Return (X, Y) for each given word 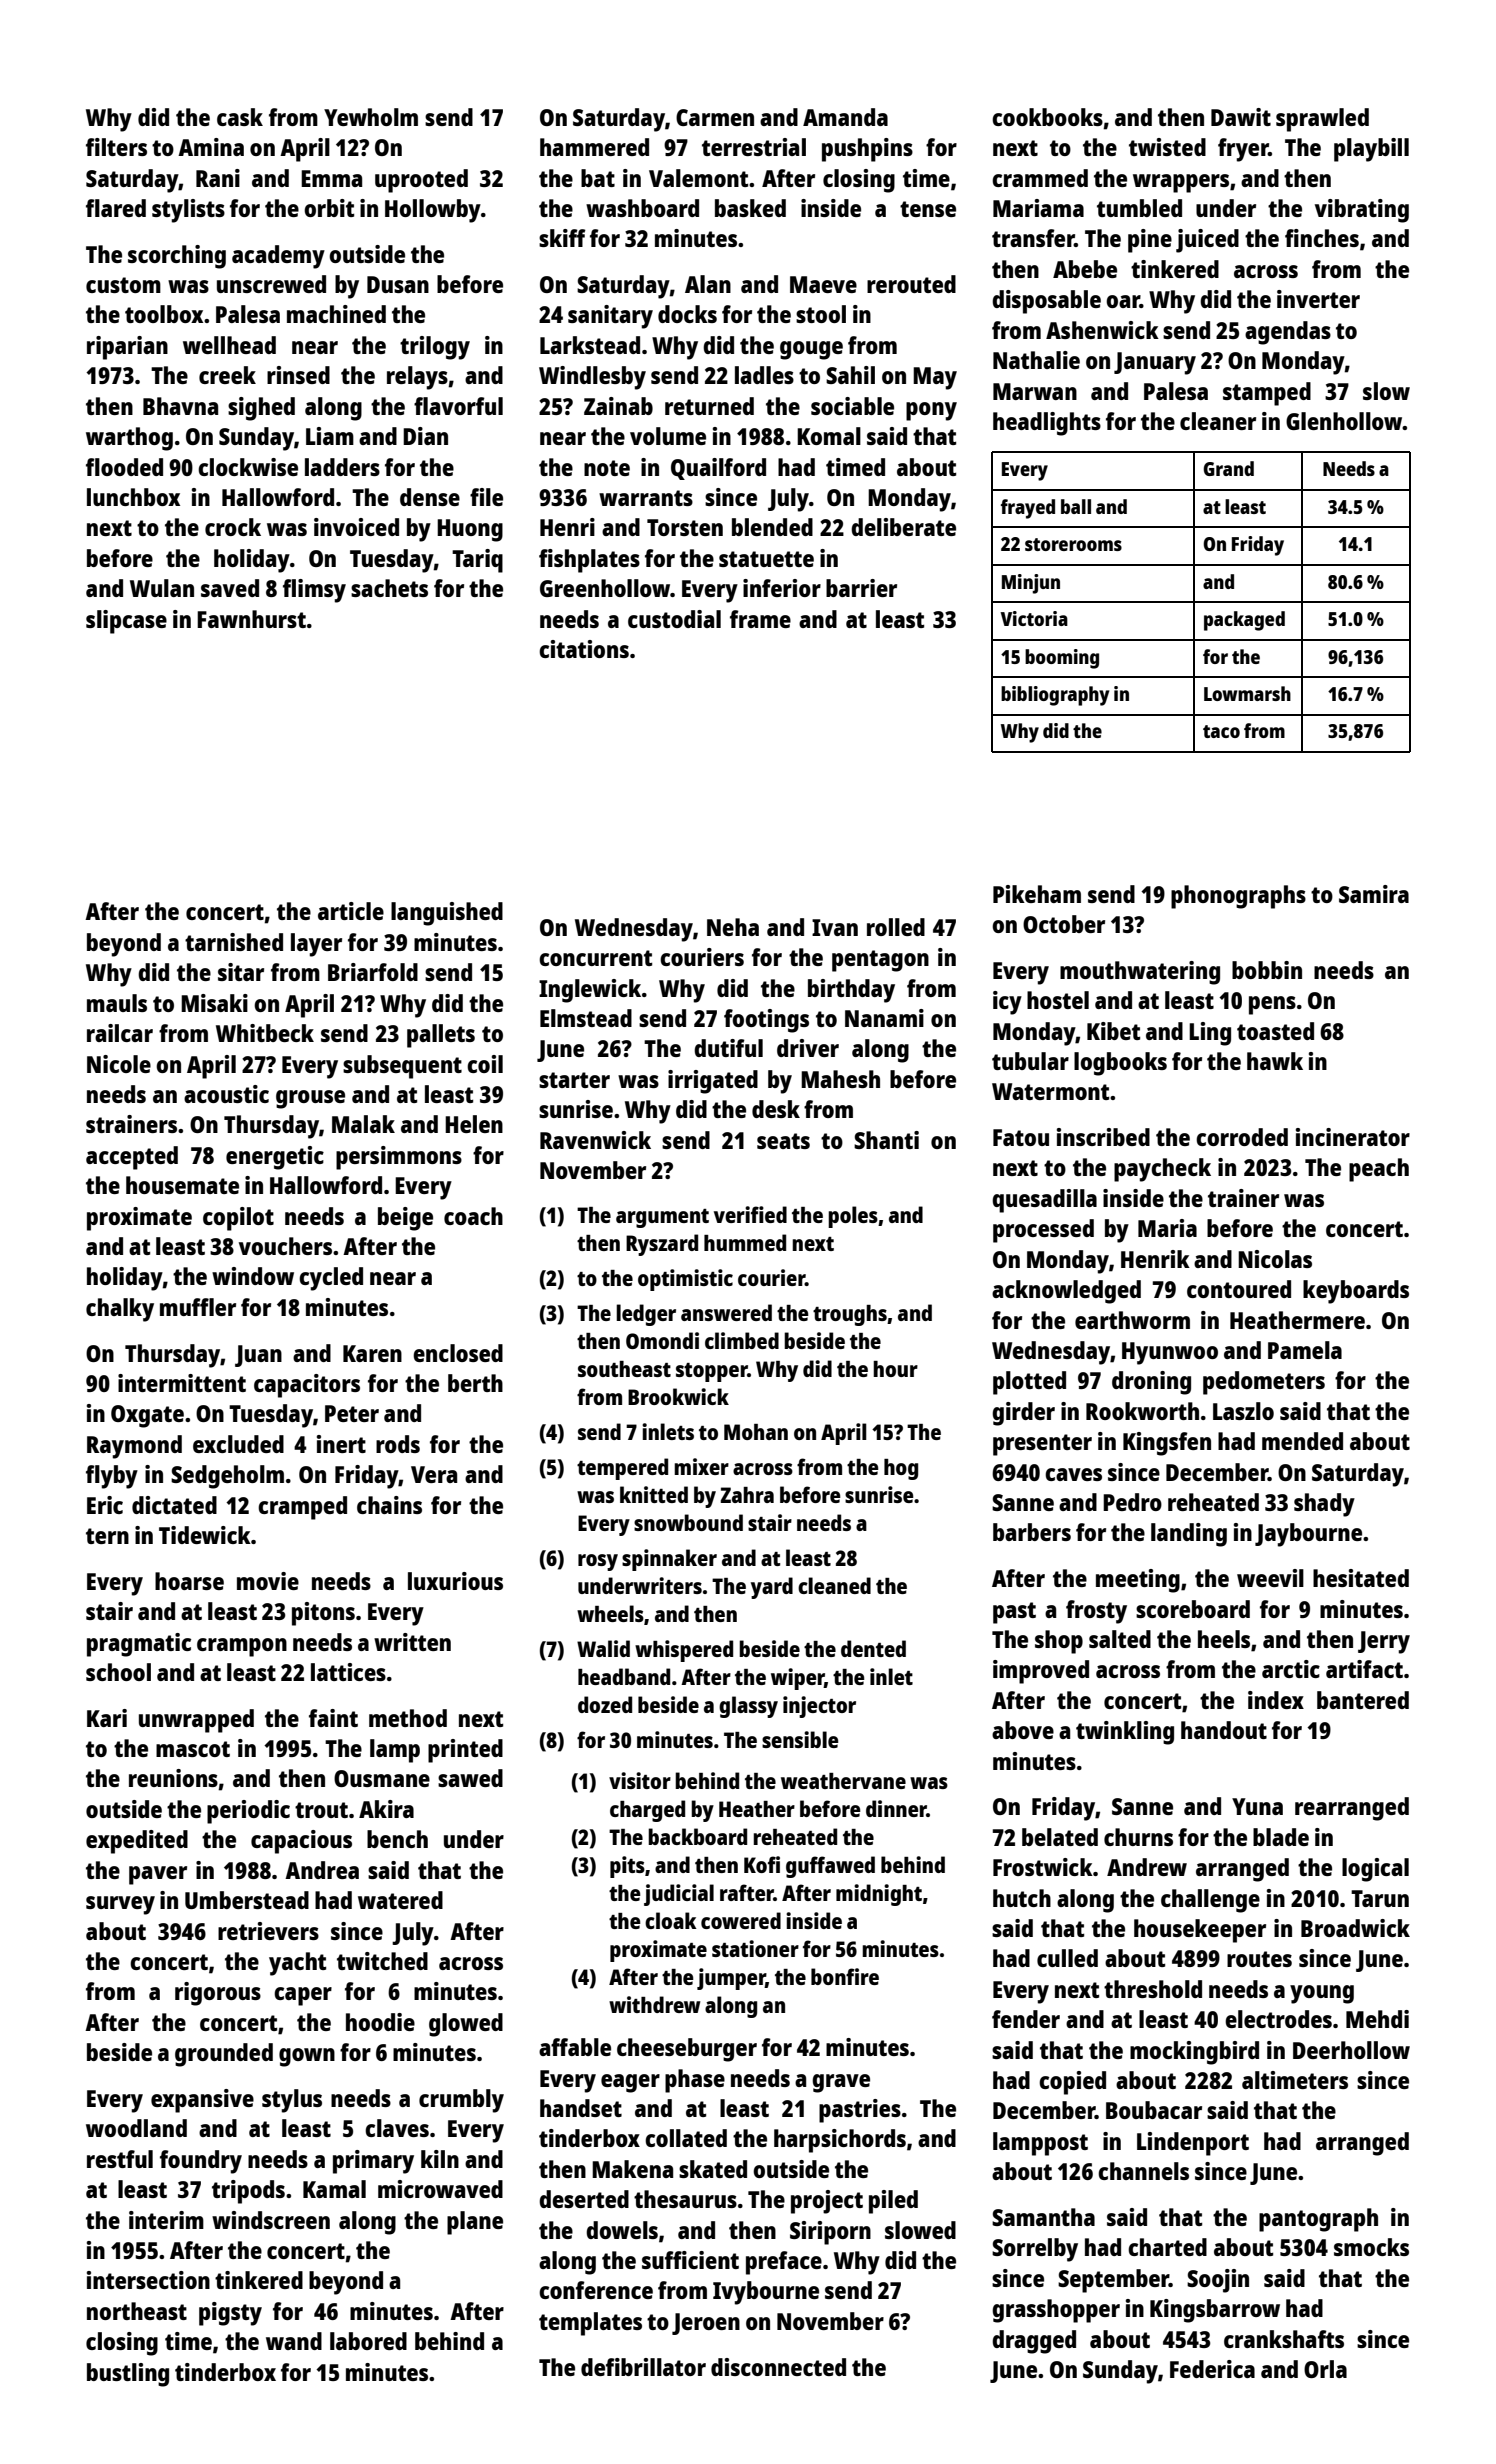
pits (627, 1867)
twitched (382, 1961)
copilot (238, 1219)
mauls (117, 1003)
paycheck (1162, 1170)
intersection (148, 2280)
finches (1322, 238)
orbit (329, 208)
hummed (745, 1242)
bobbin (1267, 970)
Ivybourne (766, 2293)
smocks (1371, 2247)
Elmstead (586, 1018)
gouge (811, 350)
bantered (1363, 1700)
